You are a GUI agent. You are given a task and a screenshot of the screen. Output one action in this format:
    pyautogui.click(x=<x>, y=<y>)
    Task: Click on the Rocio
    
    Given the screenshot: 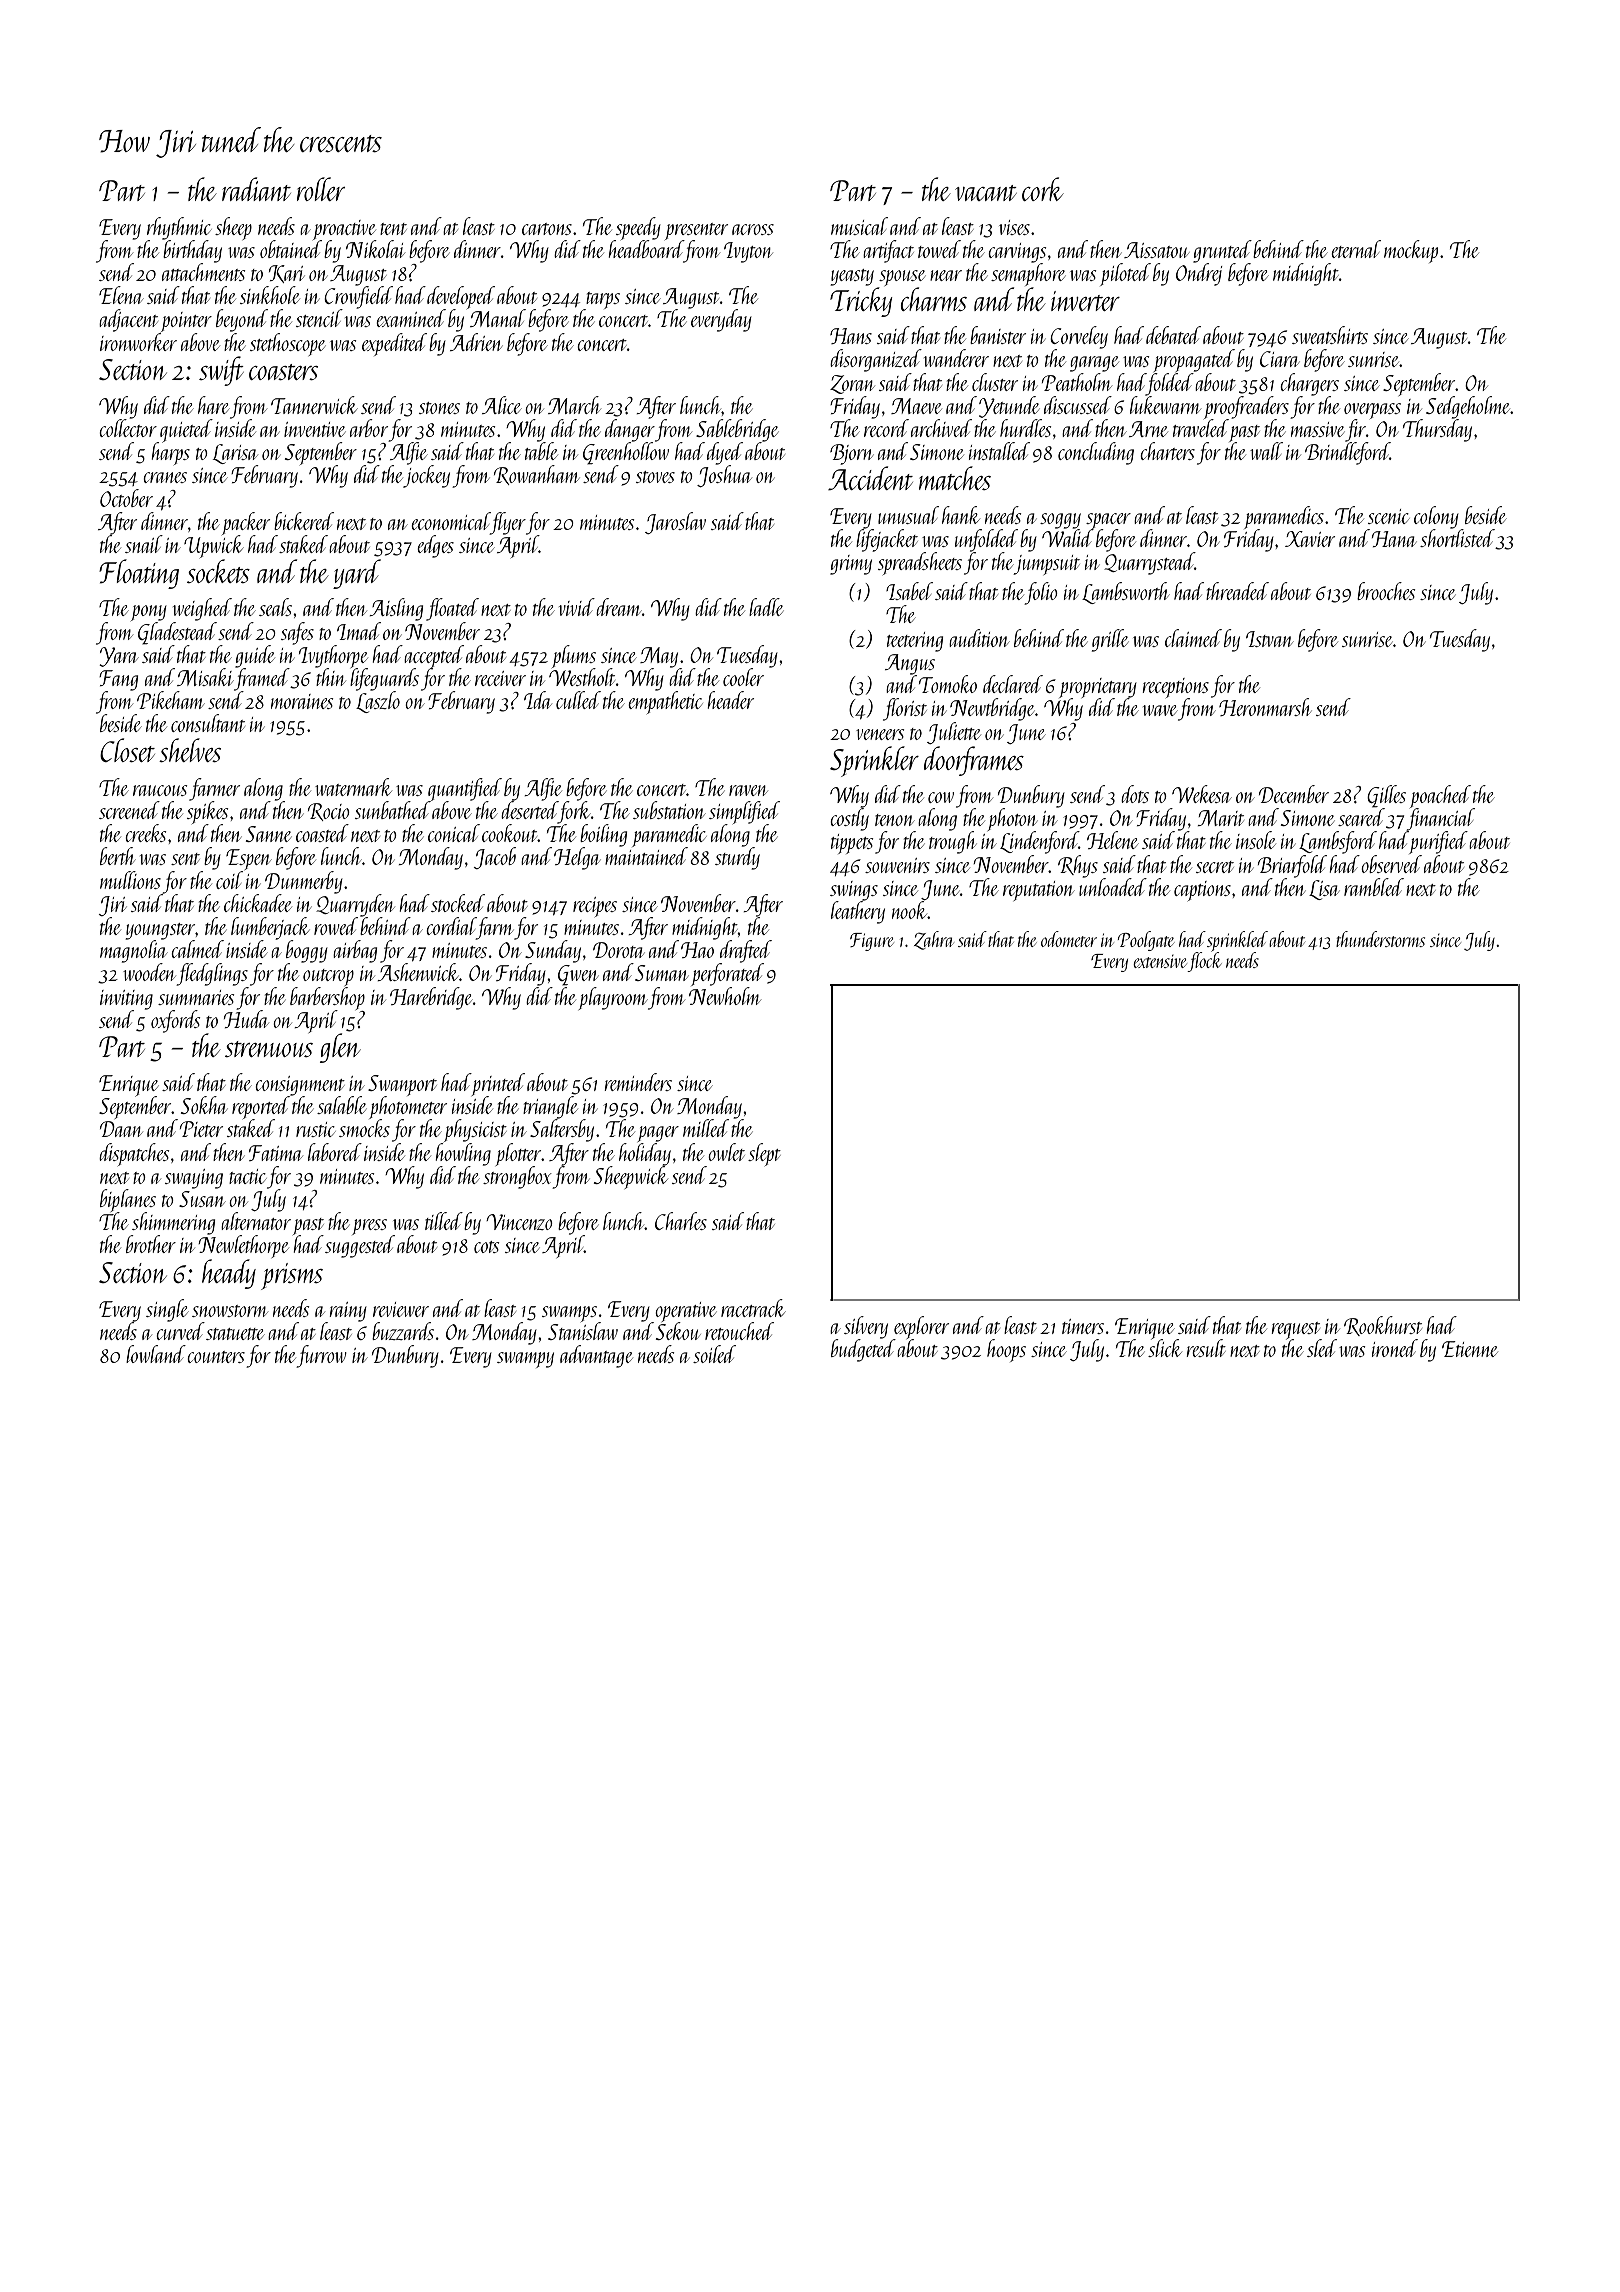 What is the action you would take?
    pyautogui.click(x=329, y=812)
